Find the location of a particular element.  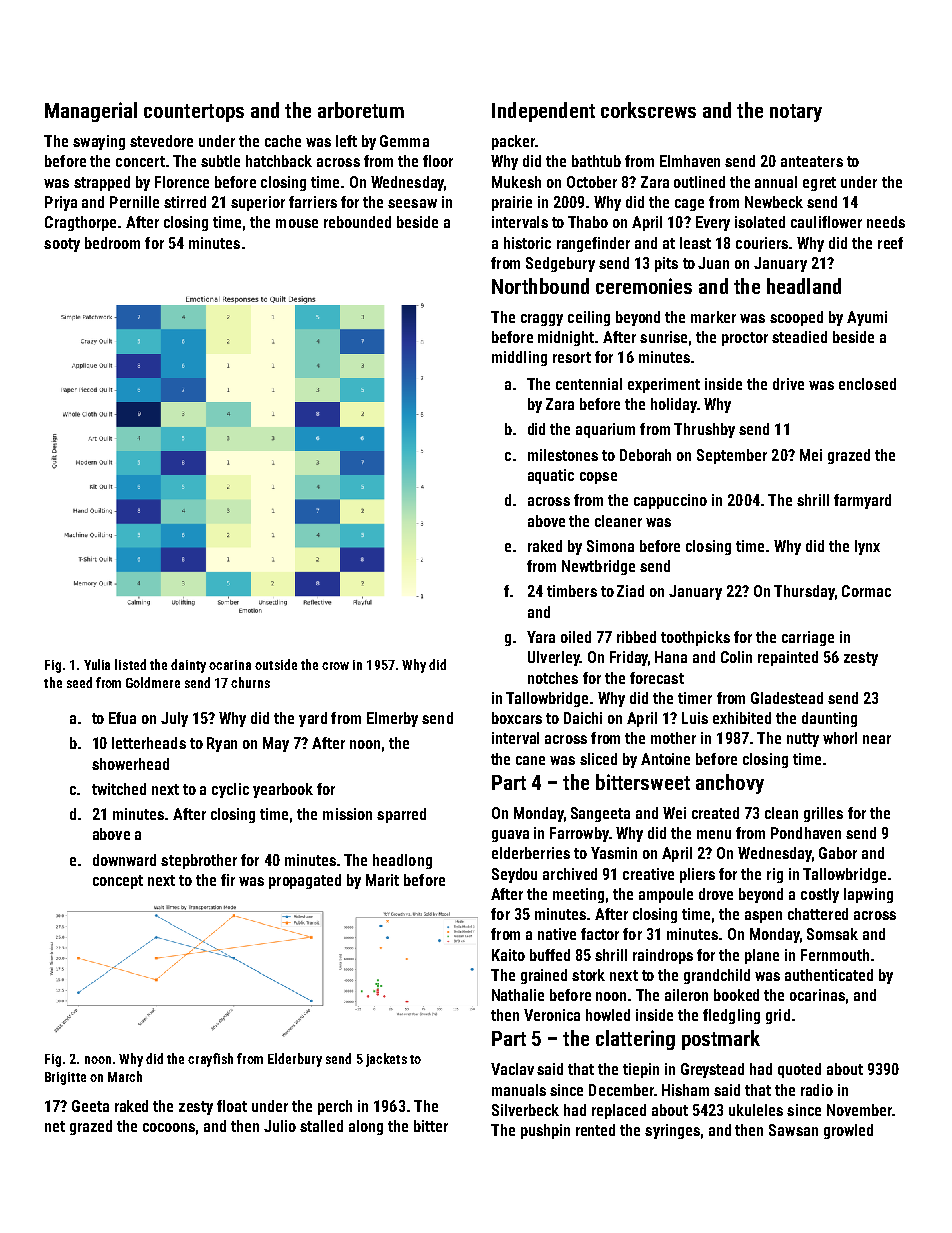

Seydou is located at coordinates (514, 875).
